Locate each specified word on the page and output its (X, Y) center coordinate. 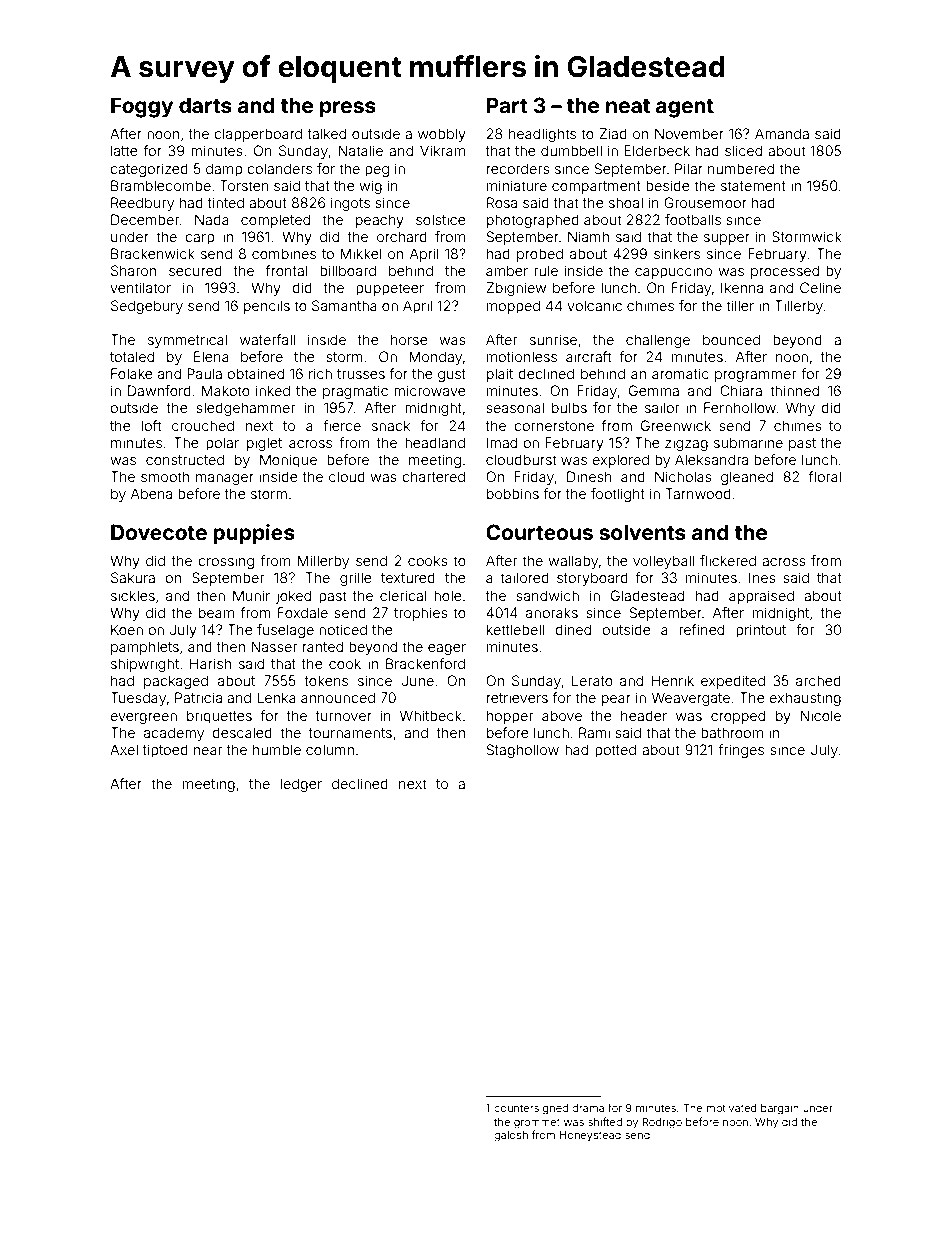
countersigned (531, 1109)
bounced (731, 339)
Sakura (133, 577)
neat (628, 106)
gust (452, 375)
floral (825, 476)
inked (273, 390)
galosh (511, 1136)
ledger (301, 785)
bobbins (513, 493)
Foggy (142, 107)
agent (685, 108)
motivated (731, 1108)
